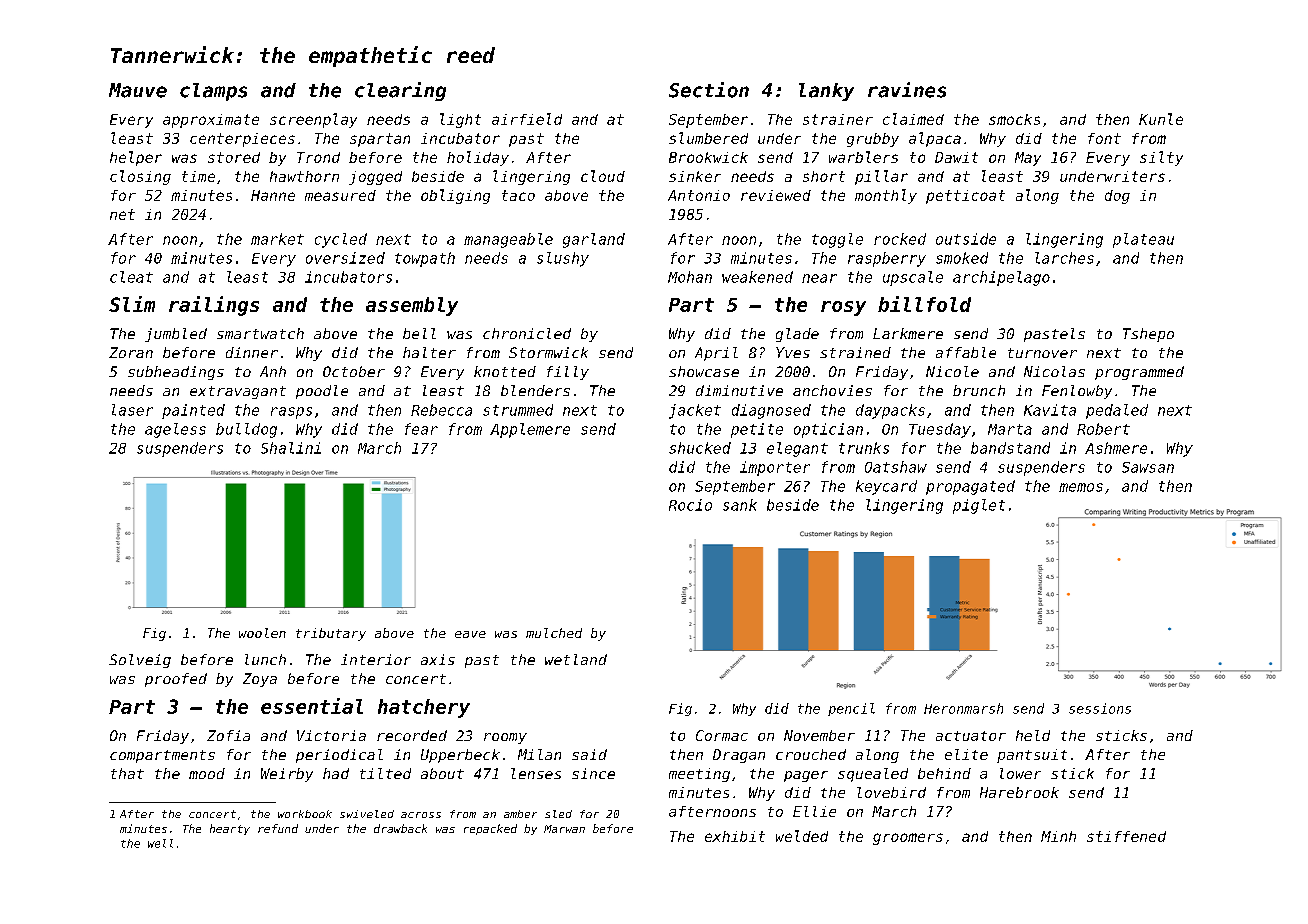  Describe the element at coordinates (576, 659) in the screenshot. I see `wetland` at that location.
